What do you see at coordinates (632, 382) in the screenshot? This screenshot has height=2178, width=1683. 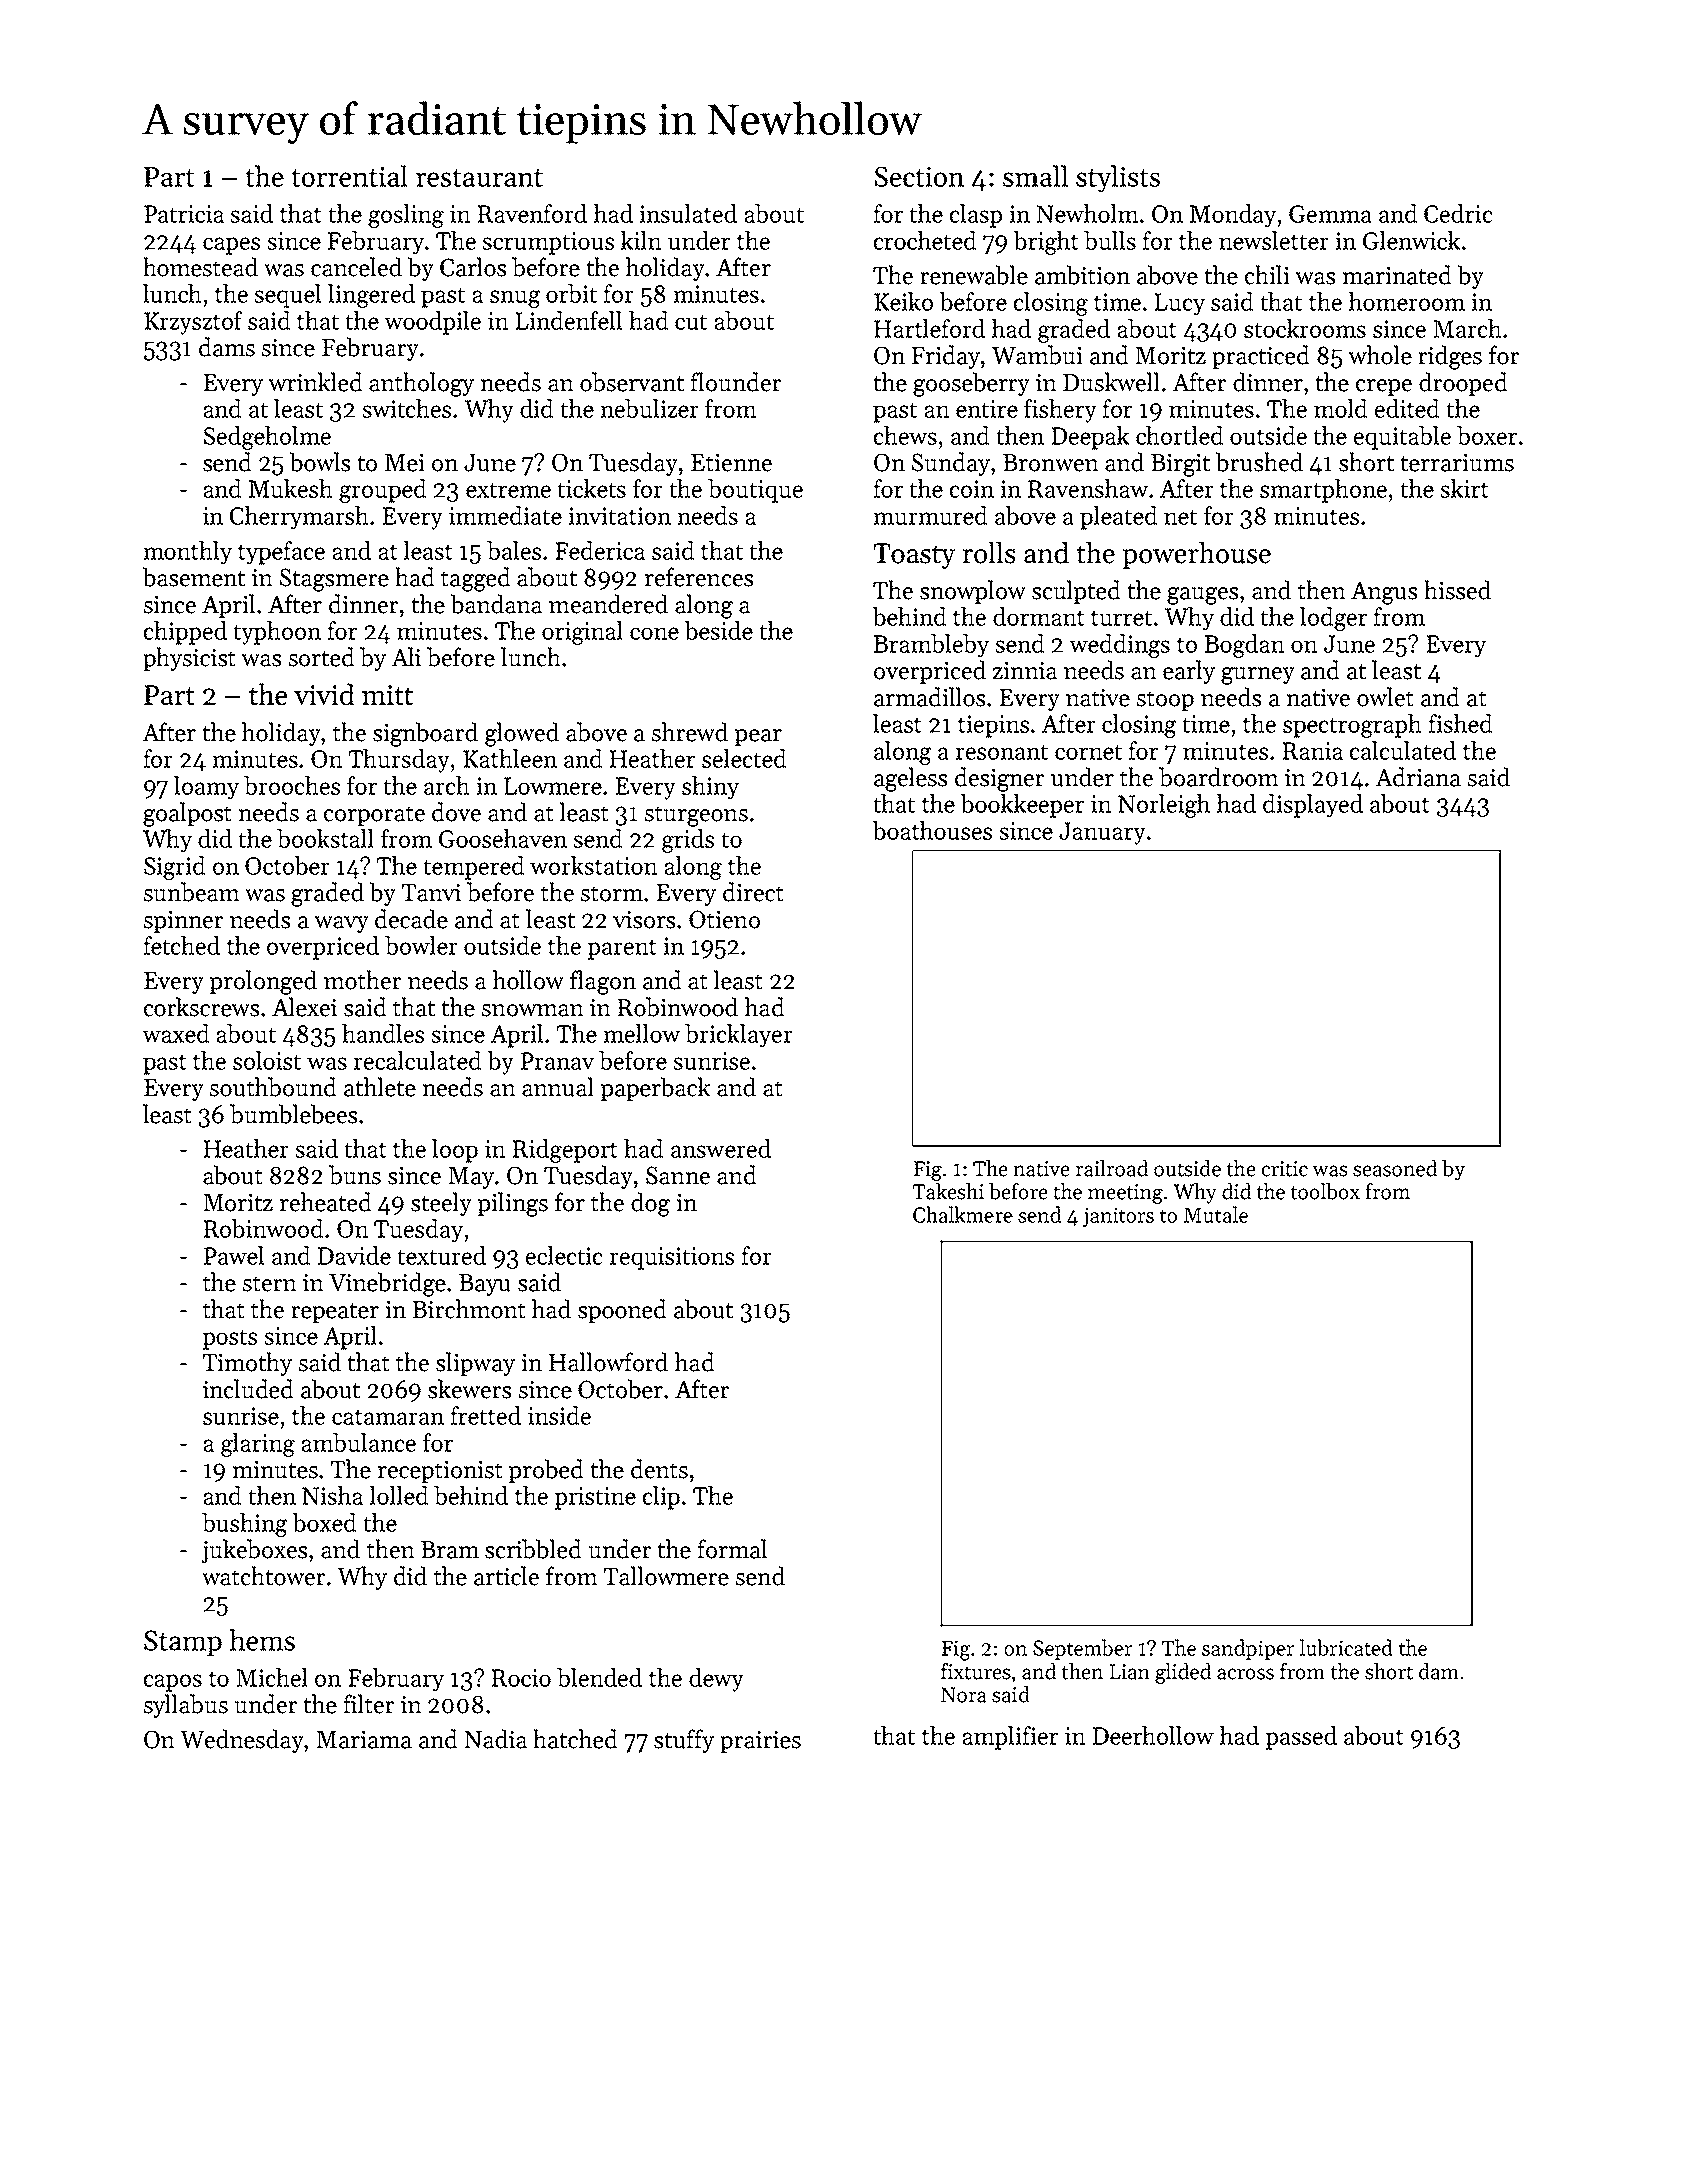 I see `observant` at bounding box center [632, 382].
